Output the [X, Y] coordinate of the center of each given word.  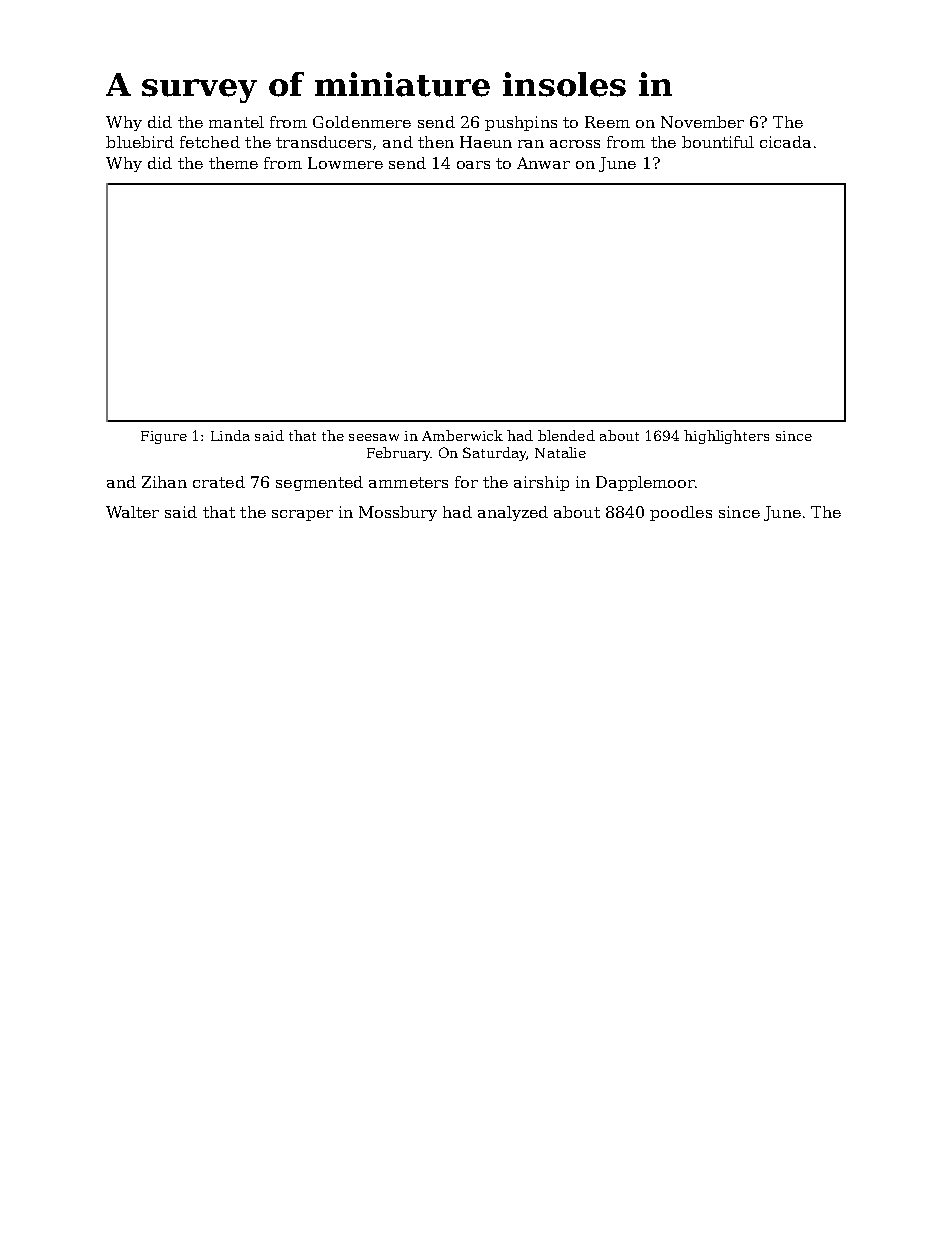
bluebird [140, 142]
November [702, 122]
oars [473, 165]
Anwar [543, 163]
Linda [230, 435]
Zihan [164, 482]
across [575, 144]
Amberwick [462, 435]
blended [566, 435]
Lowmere [345, 163]
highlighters [726, 437]
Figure [164, 437]
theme [233, 163]
